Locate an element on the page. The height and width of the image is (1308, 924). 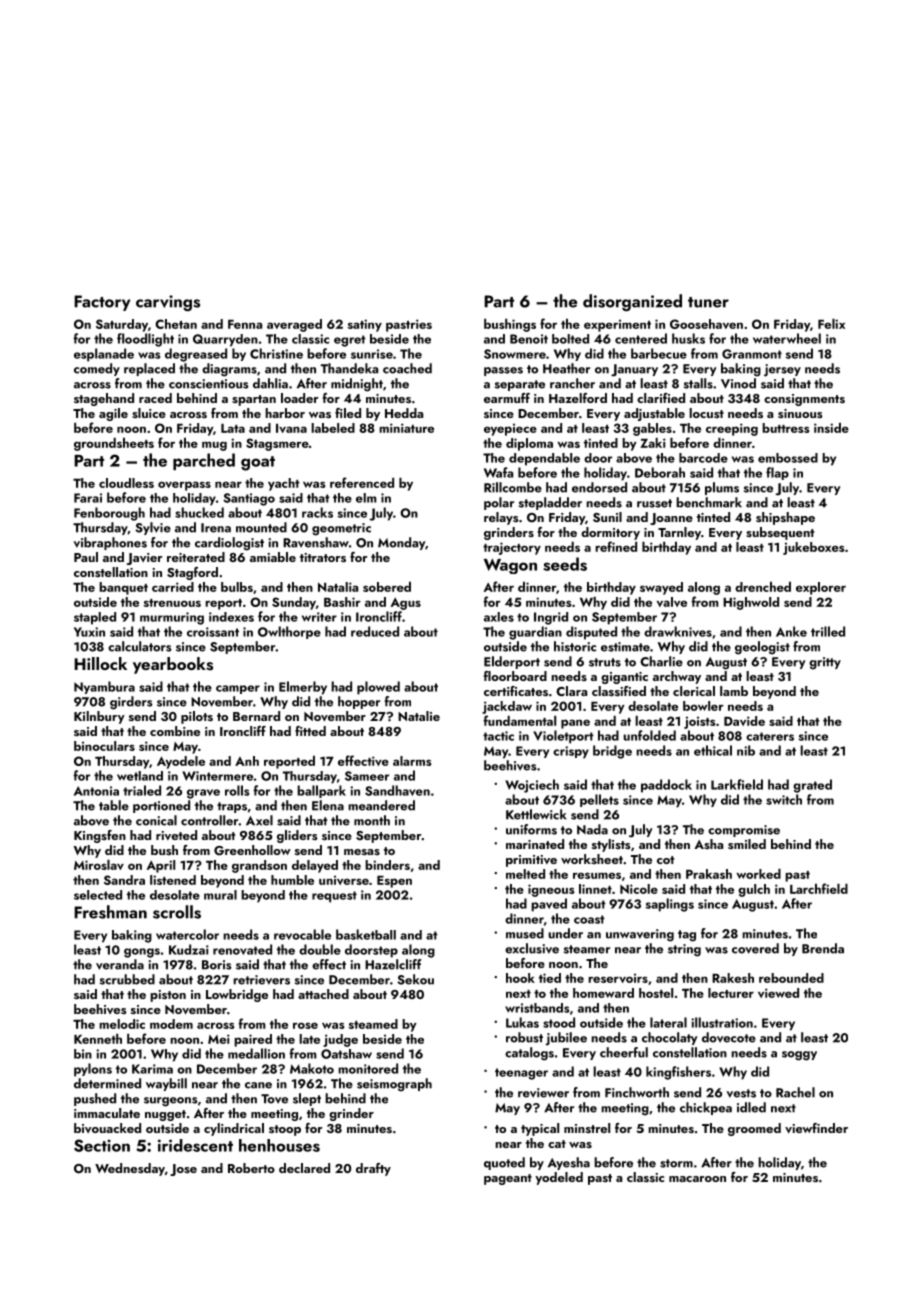
Kenneth is located at coordinates (98, 1038).
